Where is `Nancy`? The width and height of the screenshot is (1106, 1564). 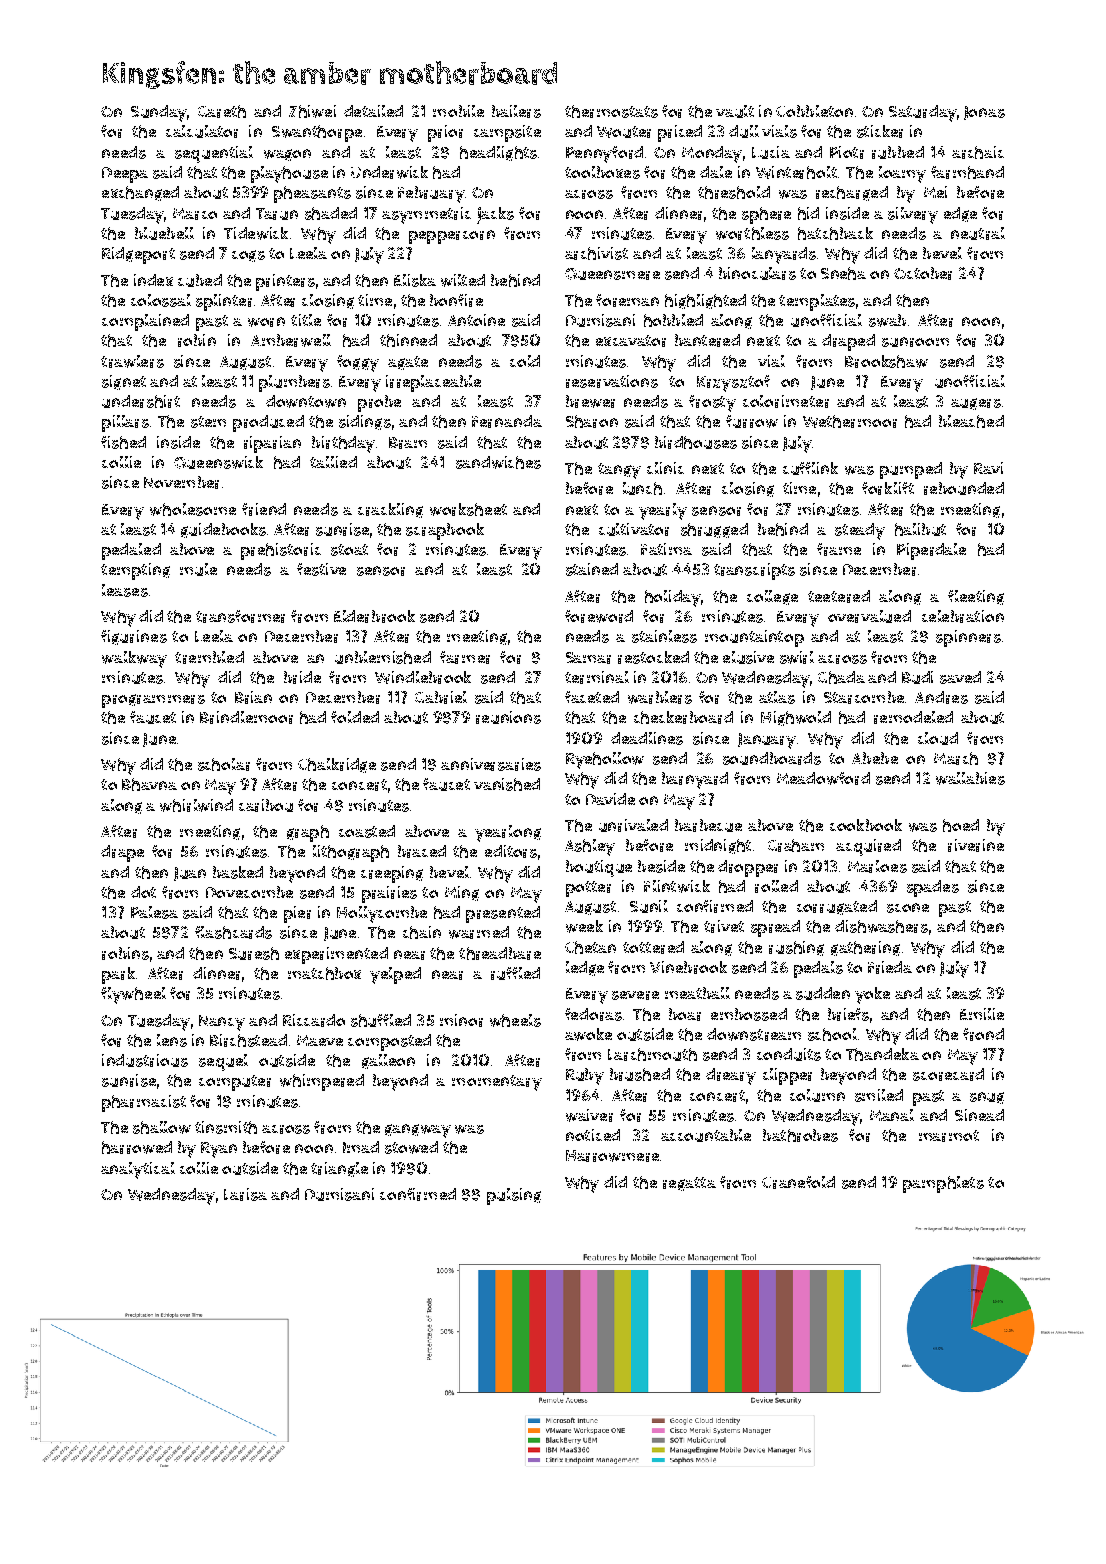 Nancy is located at coordinates (222, 1023).
